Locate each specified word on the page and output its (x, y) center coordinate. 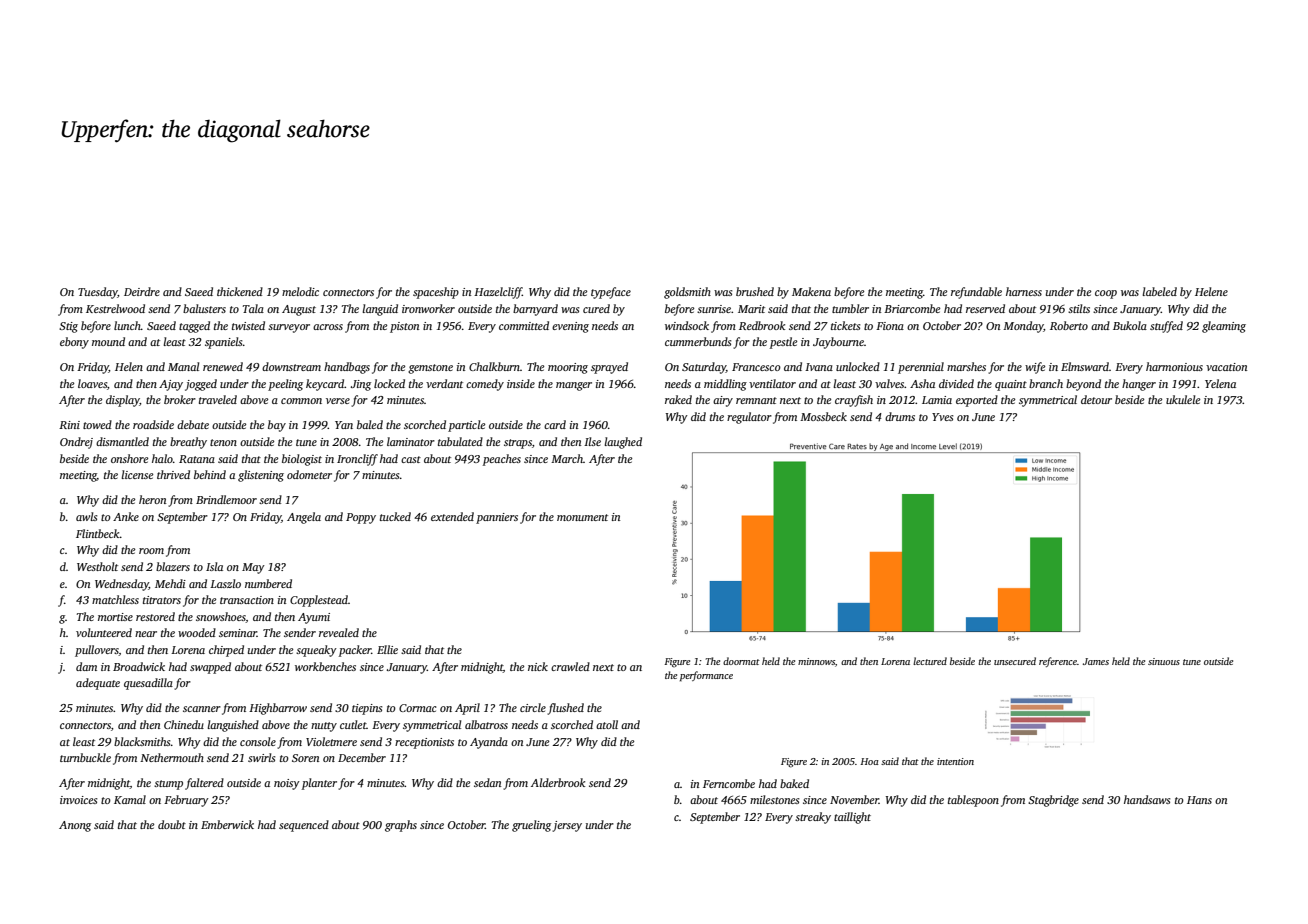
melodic (300, 291)
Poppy (361, 518)
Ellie (387, 649)
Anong (75, 826)
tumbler (850, 308)
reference (1058, 662)
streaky (813, 818)
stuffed (1166, 327)
